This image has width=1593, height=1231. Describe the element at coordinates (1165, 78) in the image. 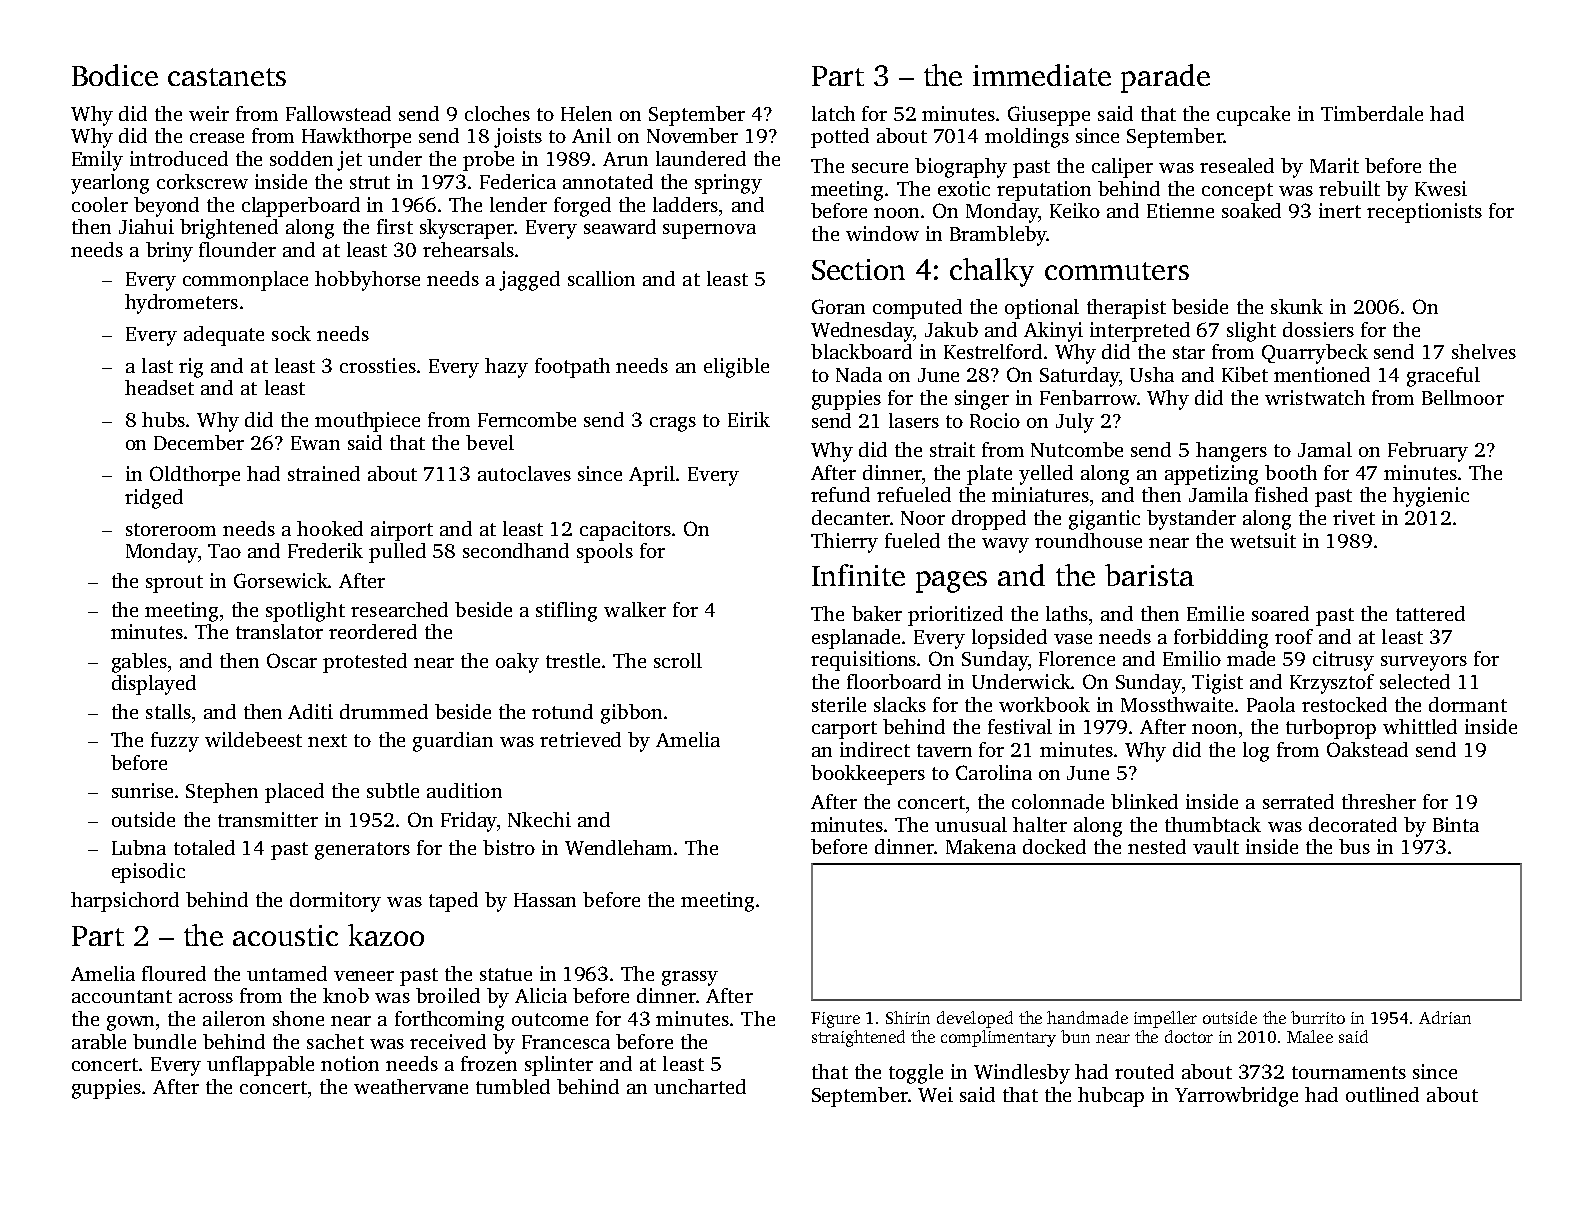

I see `parade` at that location.
